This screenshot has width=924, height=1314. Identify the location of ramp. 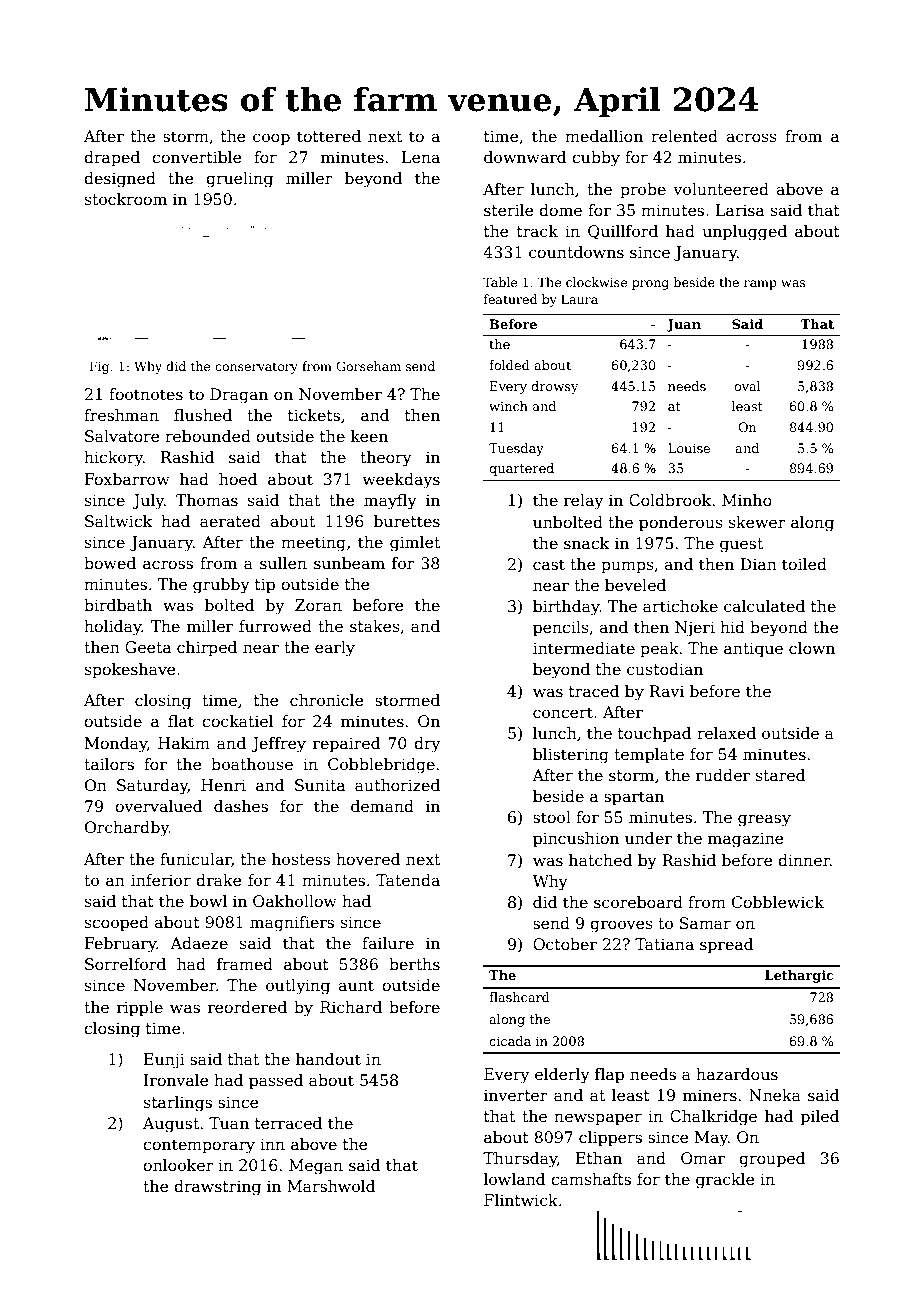
(760, 285).
